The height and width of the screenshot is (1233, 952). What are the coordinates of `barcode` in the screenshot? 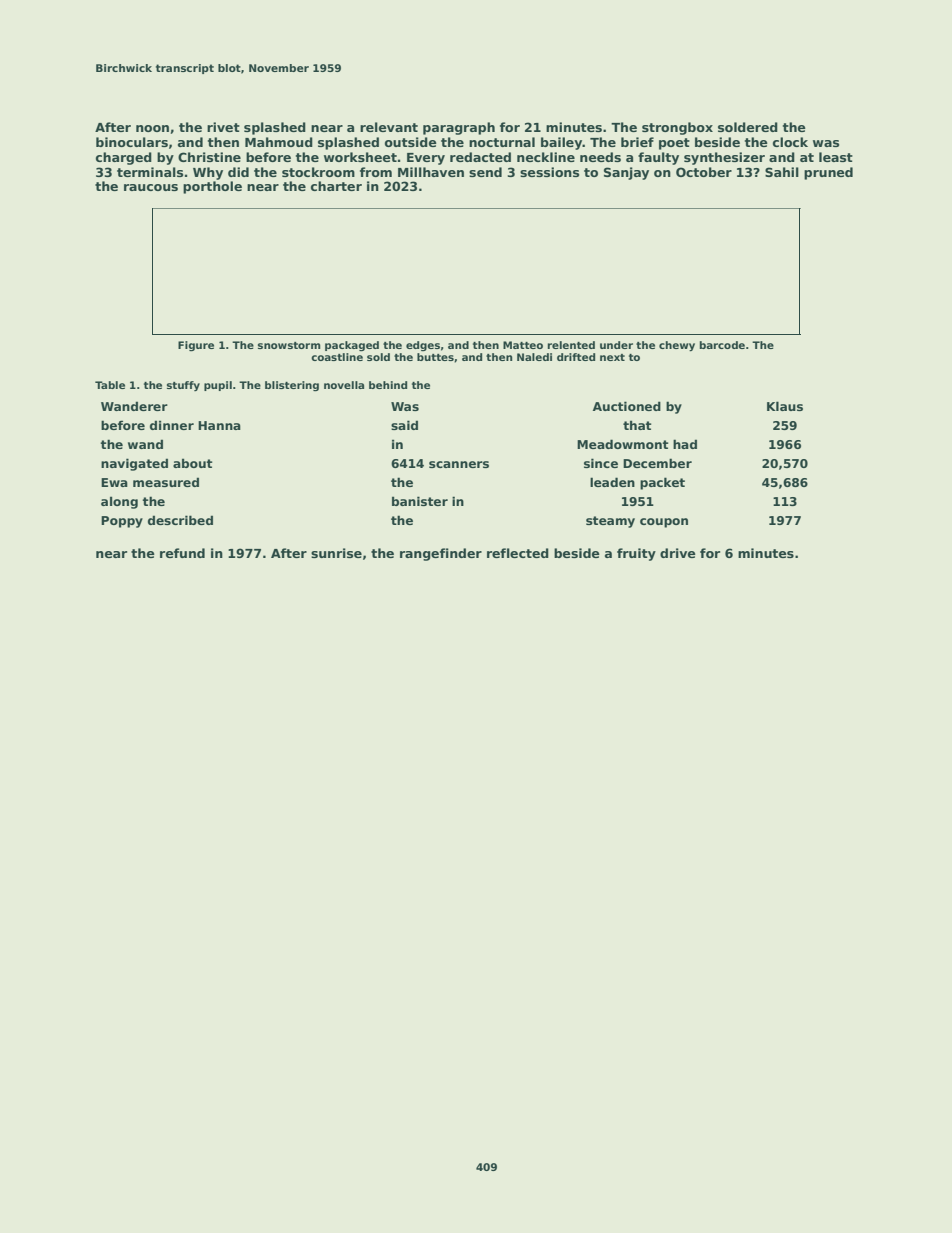 It's located at (722, 345).
